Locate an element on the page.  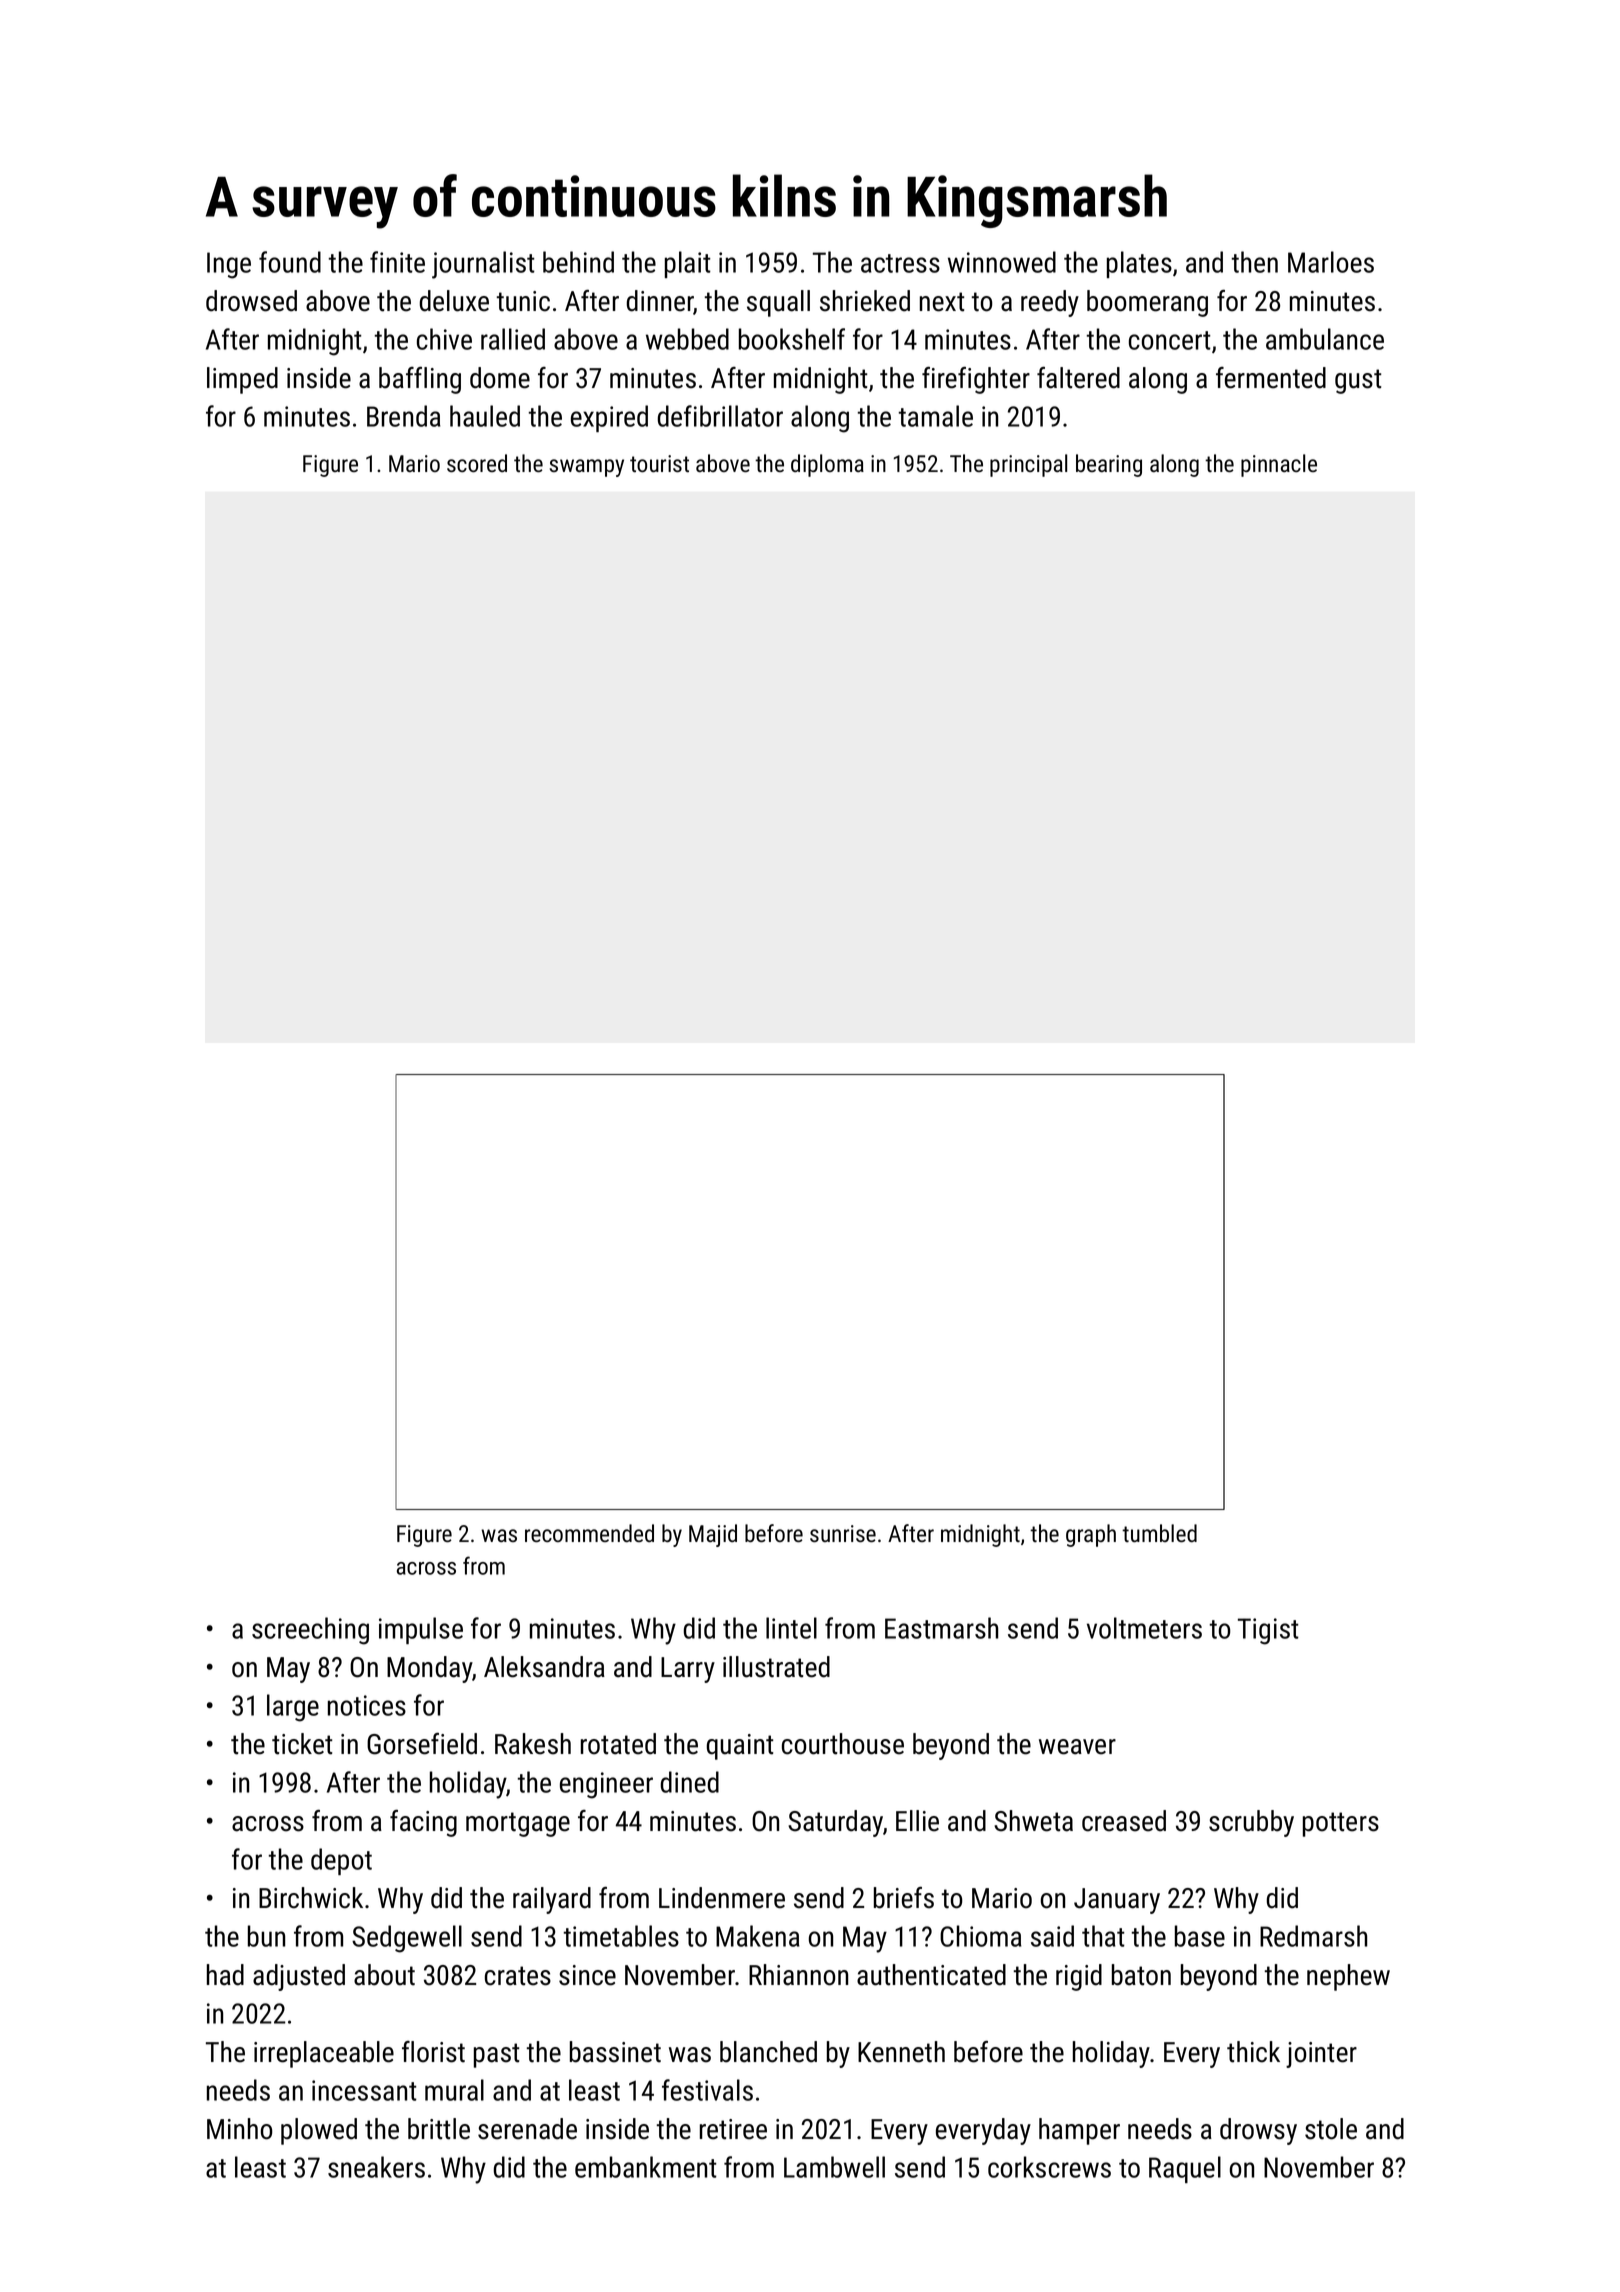
pinnacle is located at coordinates (1279, 465).
